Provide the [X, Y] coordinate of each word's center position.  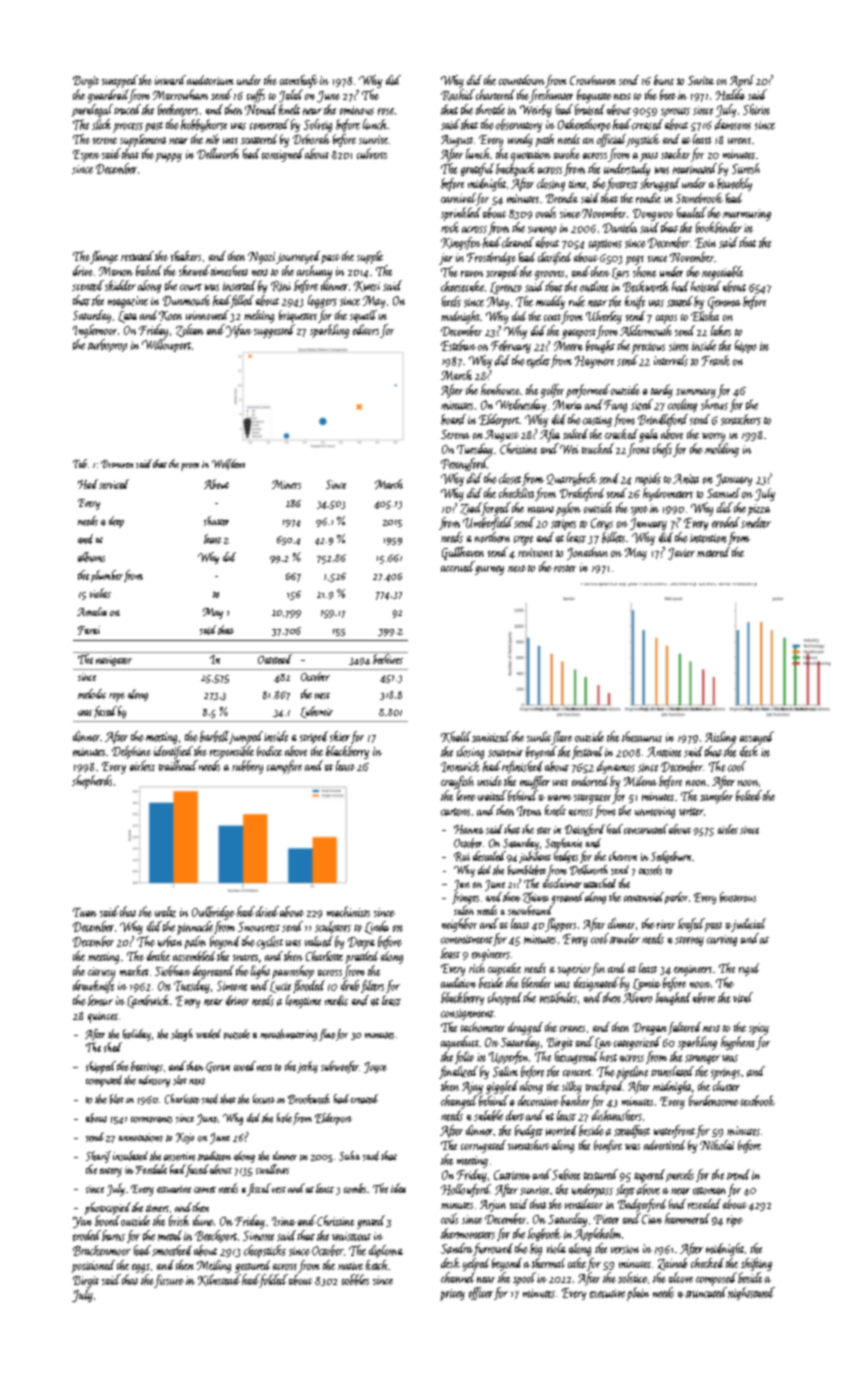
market [134, 970]
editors [366, 329]
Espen [86, 156]
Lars [620, 273]
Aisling [720, 738]
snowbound [530, 910]
